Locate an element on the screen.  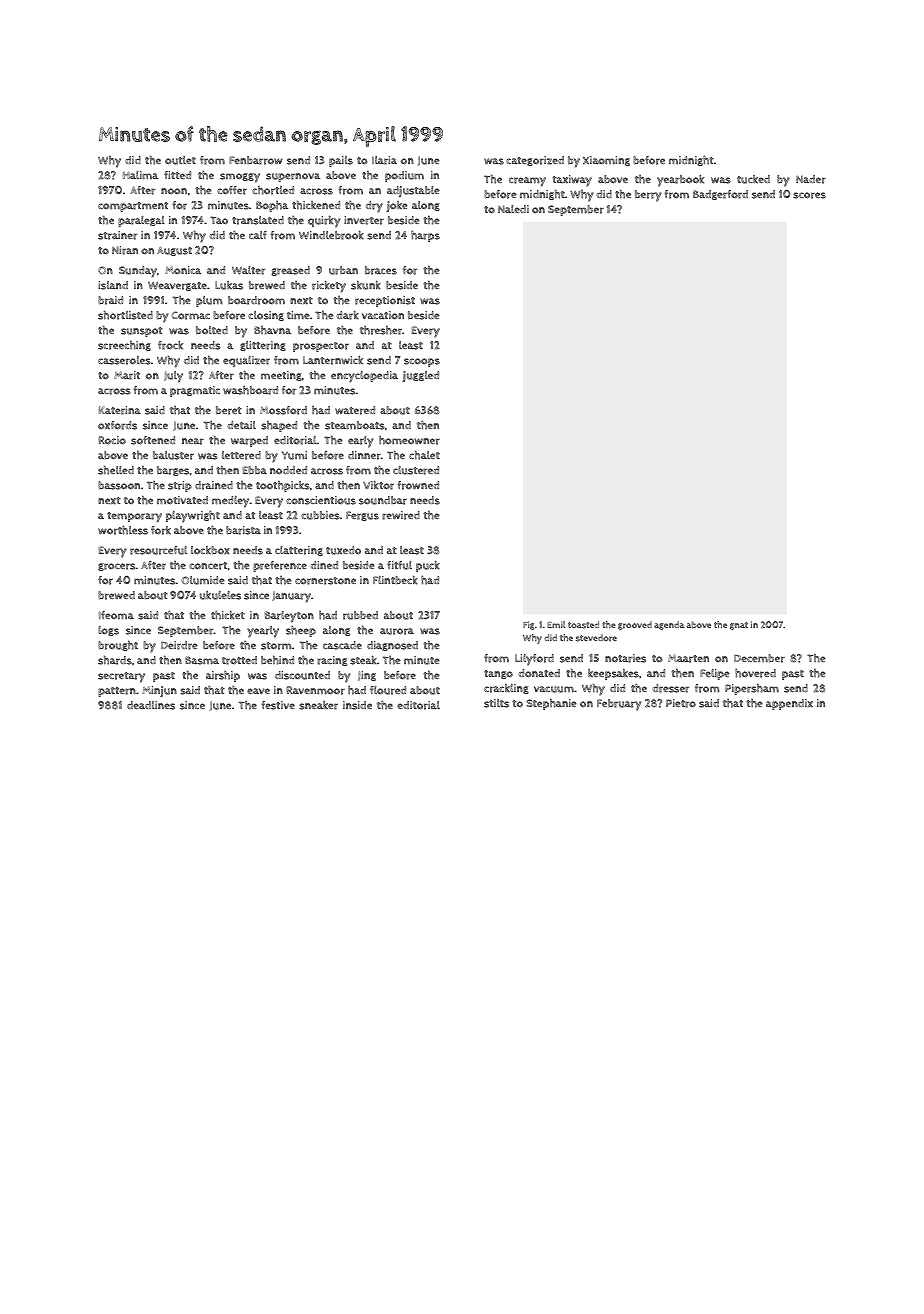
deadlines is located at coordinates (151, 705).
